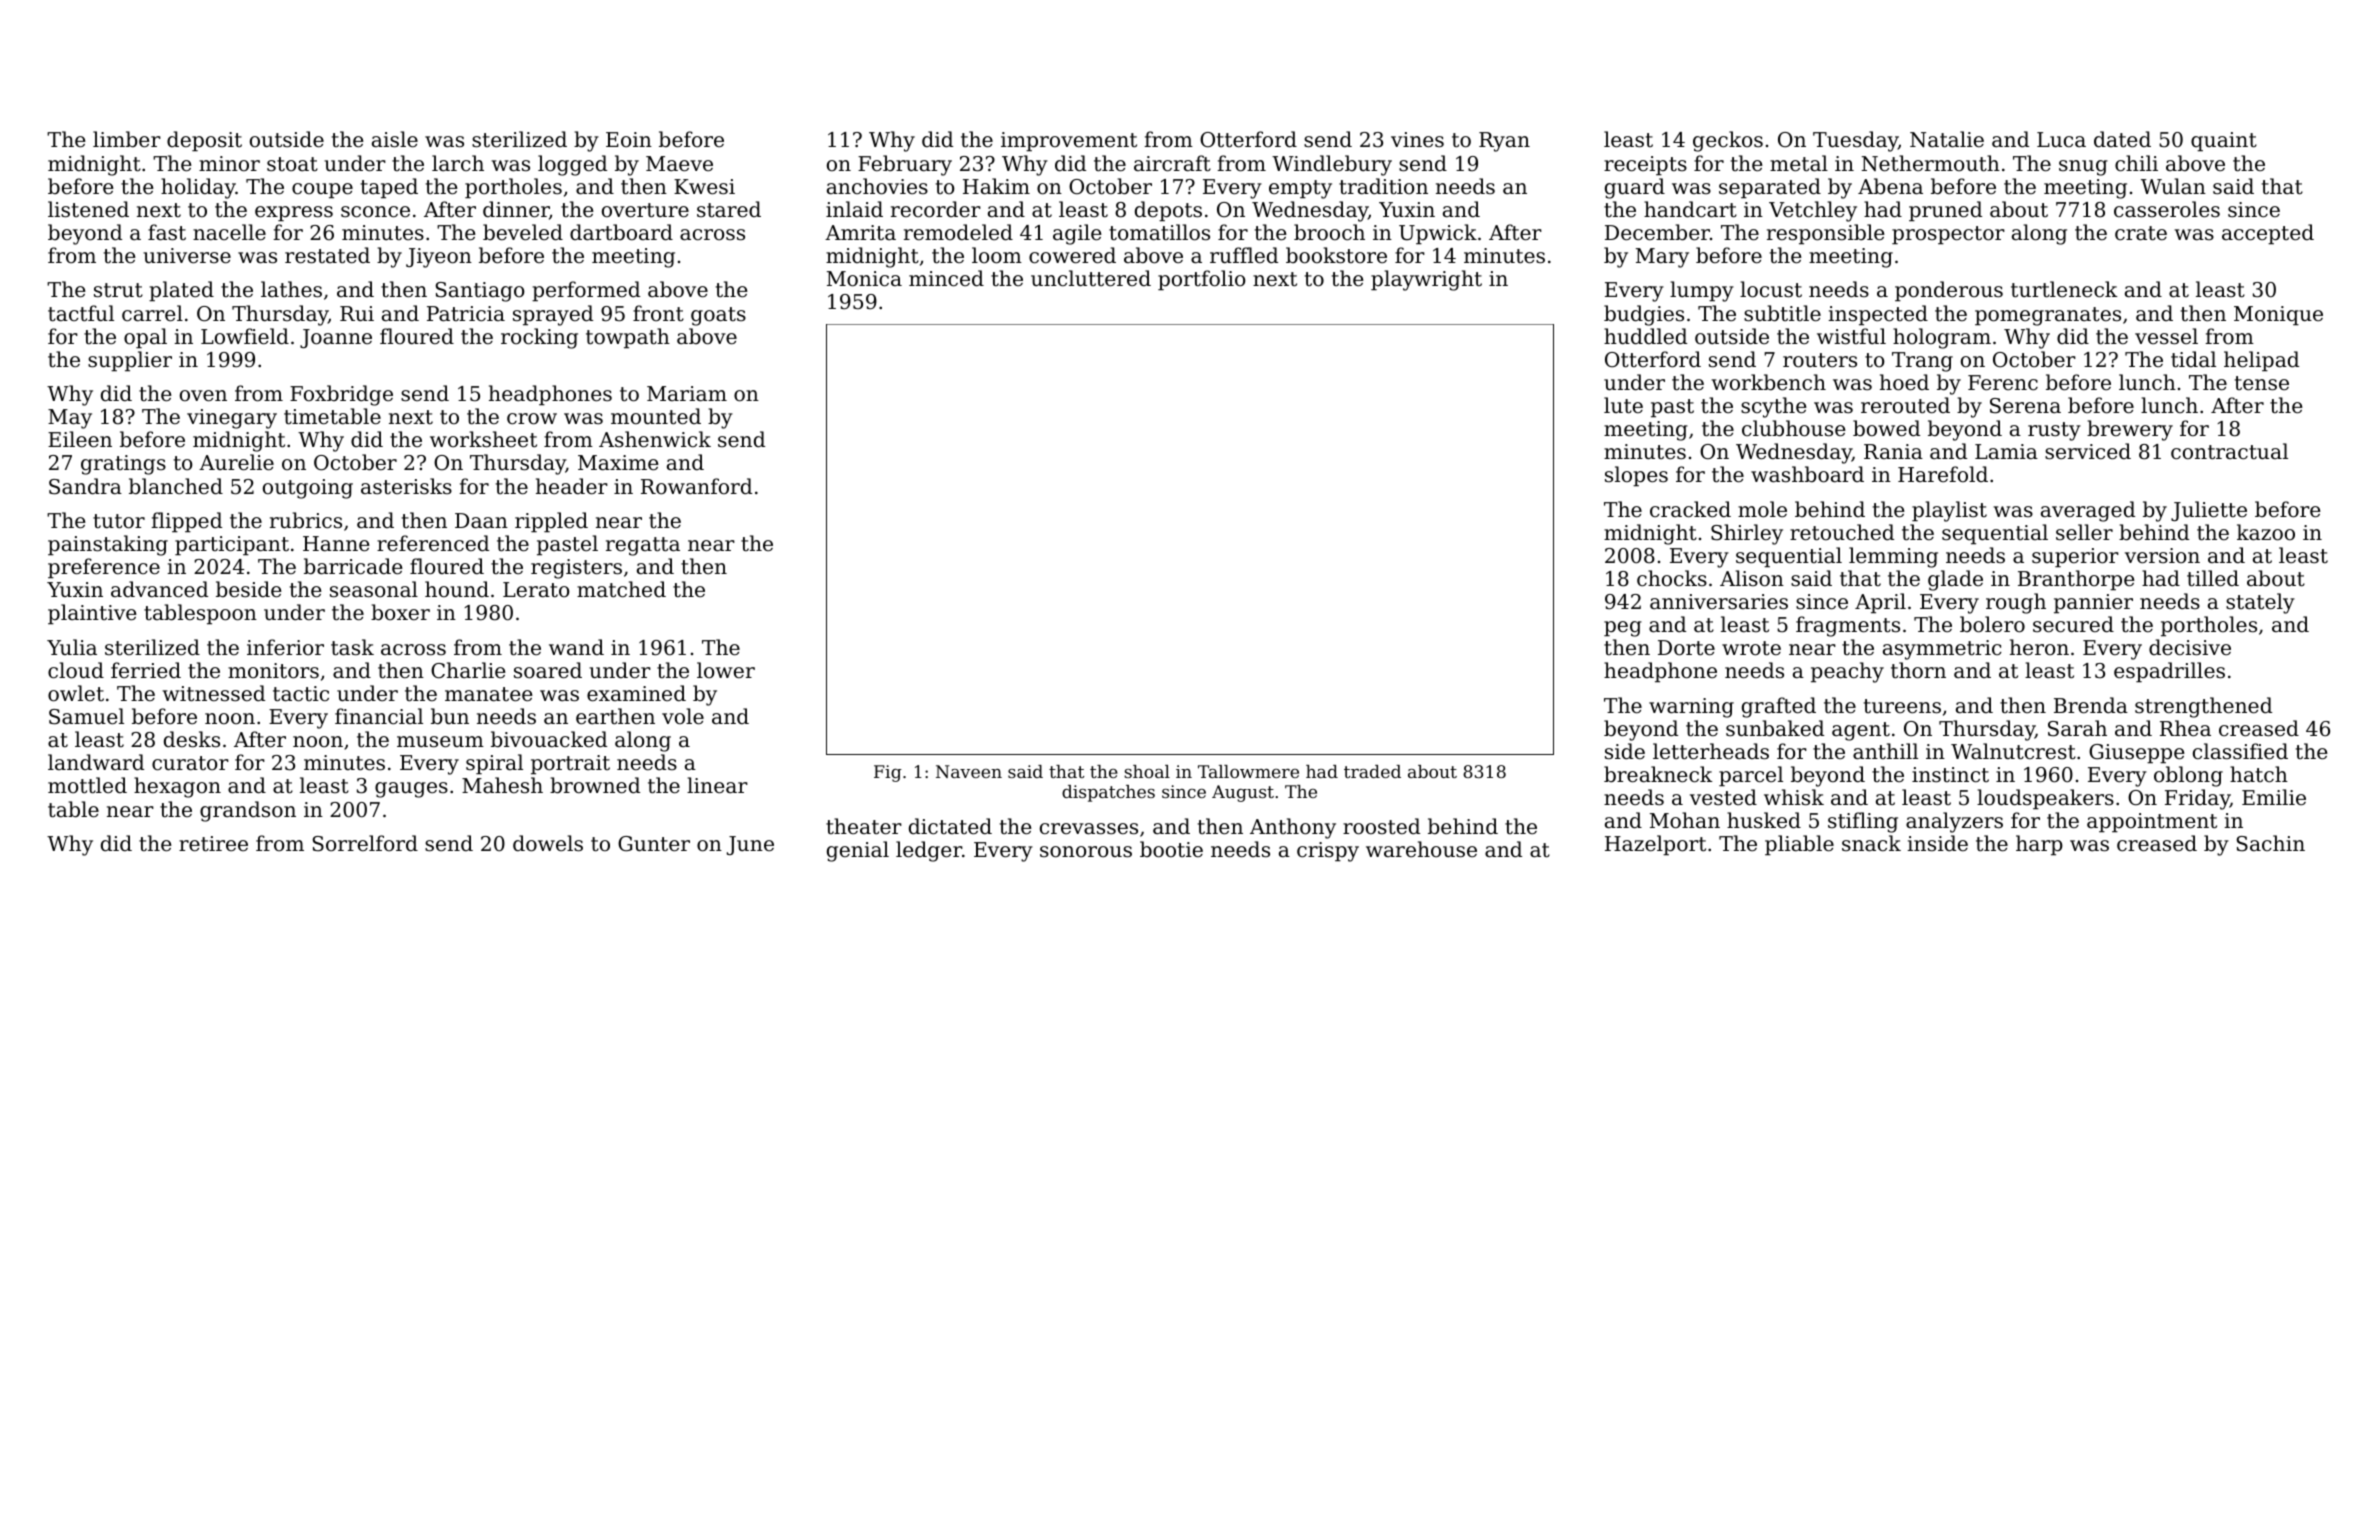 The width and height of the document is (2380, 1540). What do you see at coordinates (2278, 316) in the document?
I see `Monique` at bounding box center [2278, 316].
